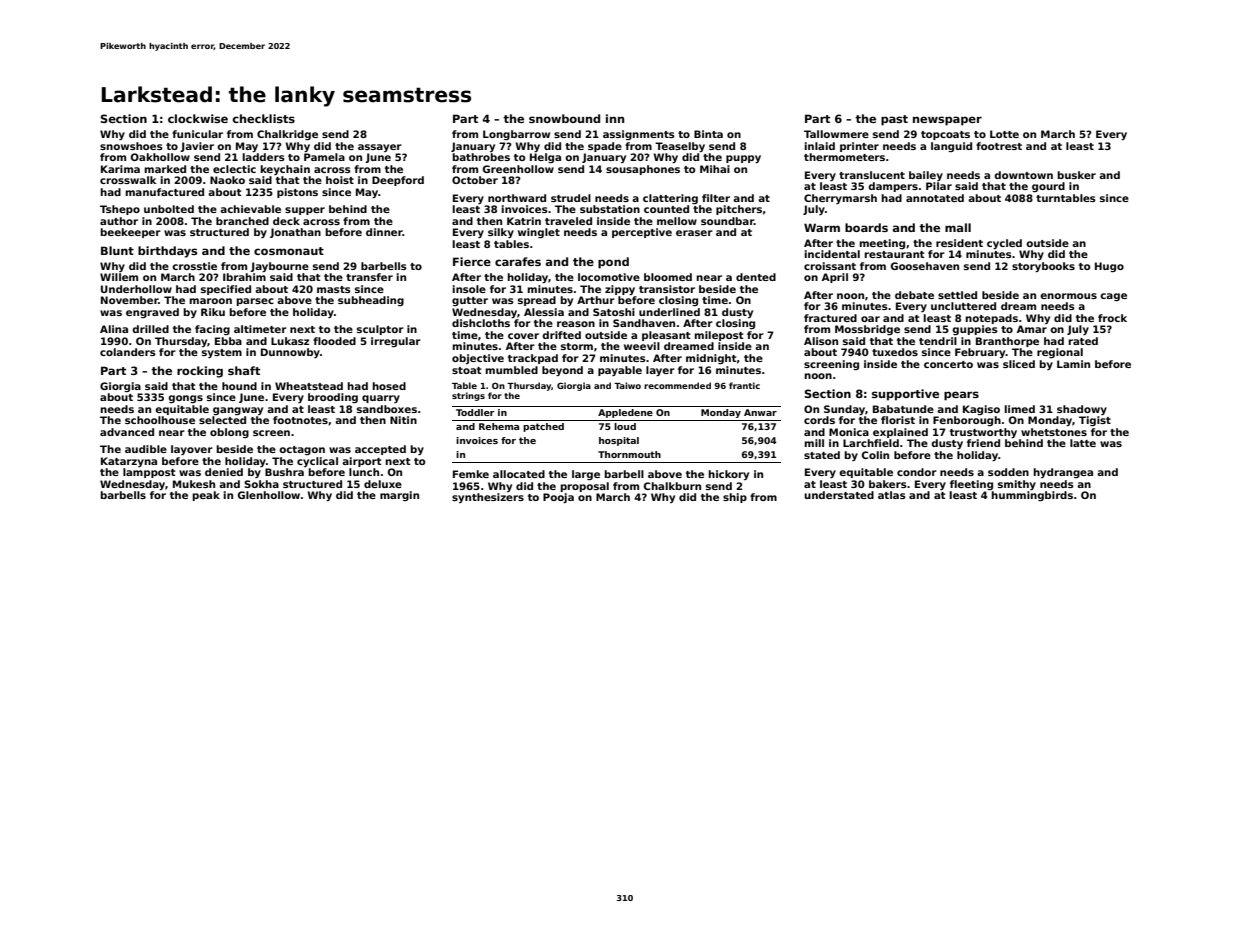  I want to click on Lukasz, so click(290, 341).
